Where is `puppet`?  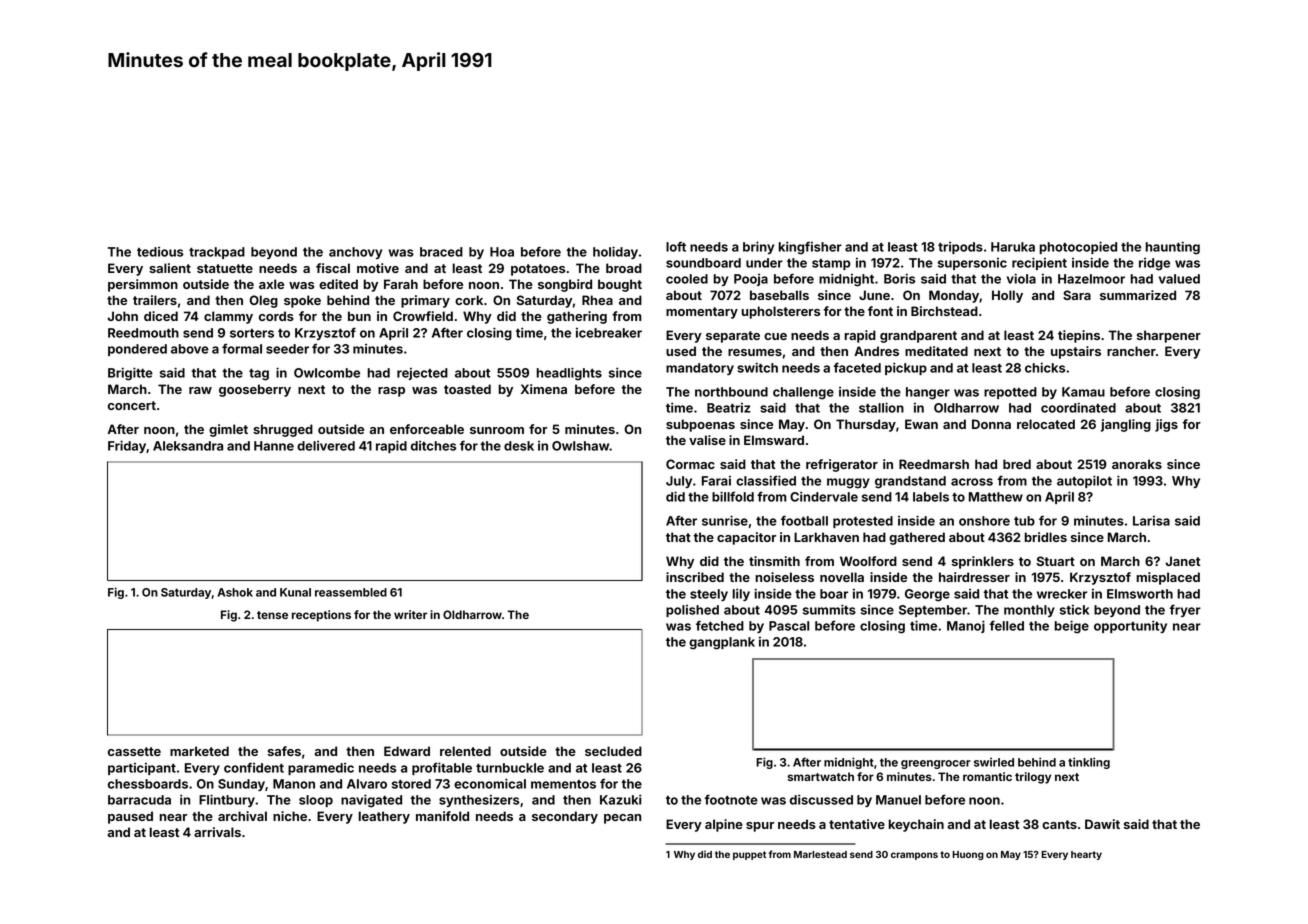
puppet is located at coordinates (749, 855).
